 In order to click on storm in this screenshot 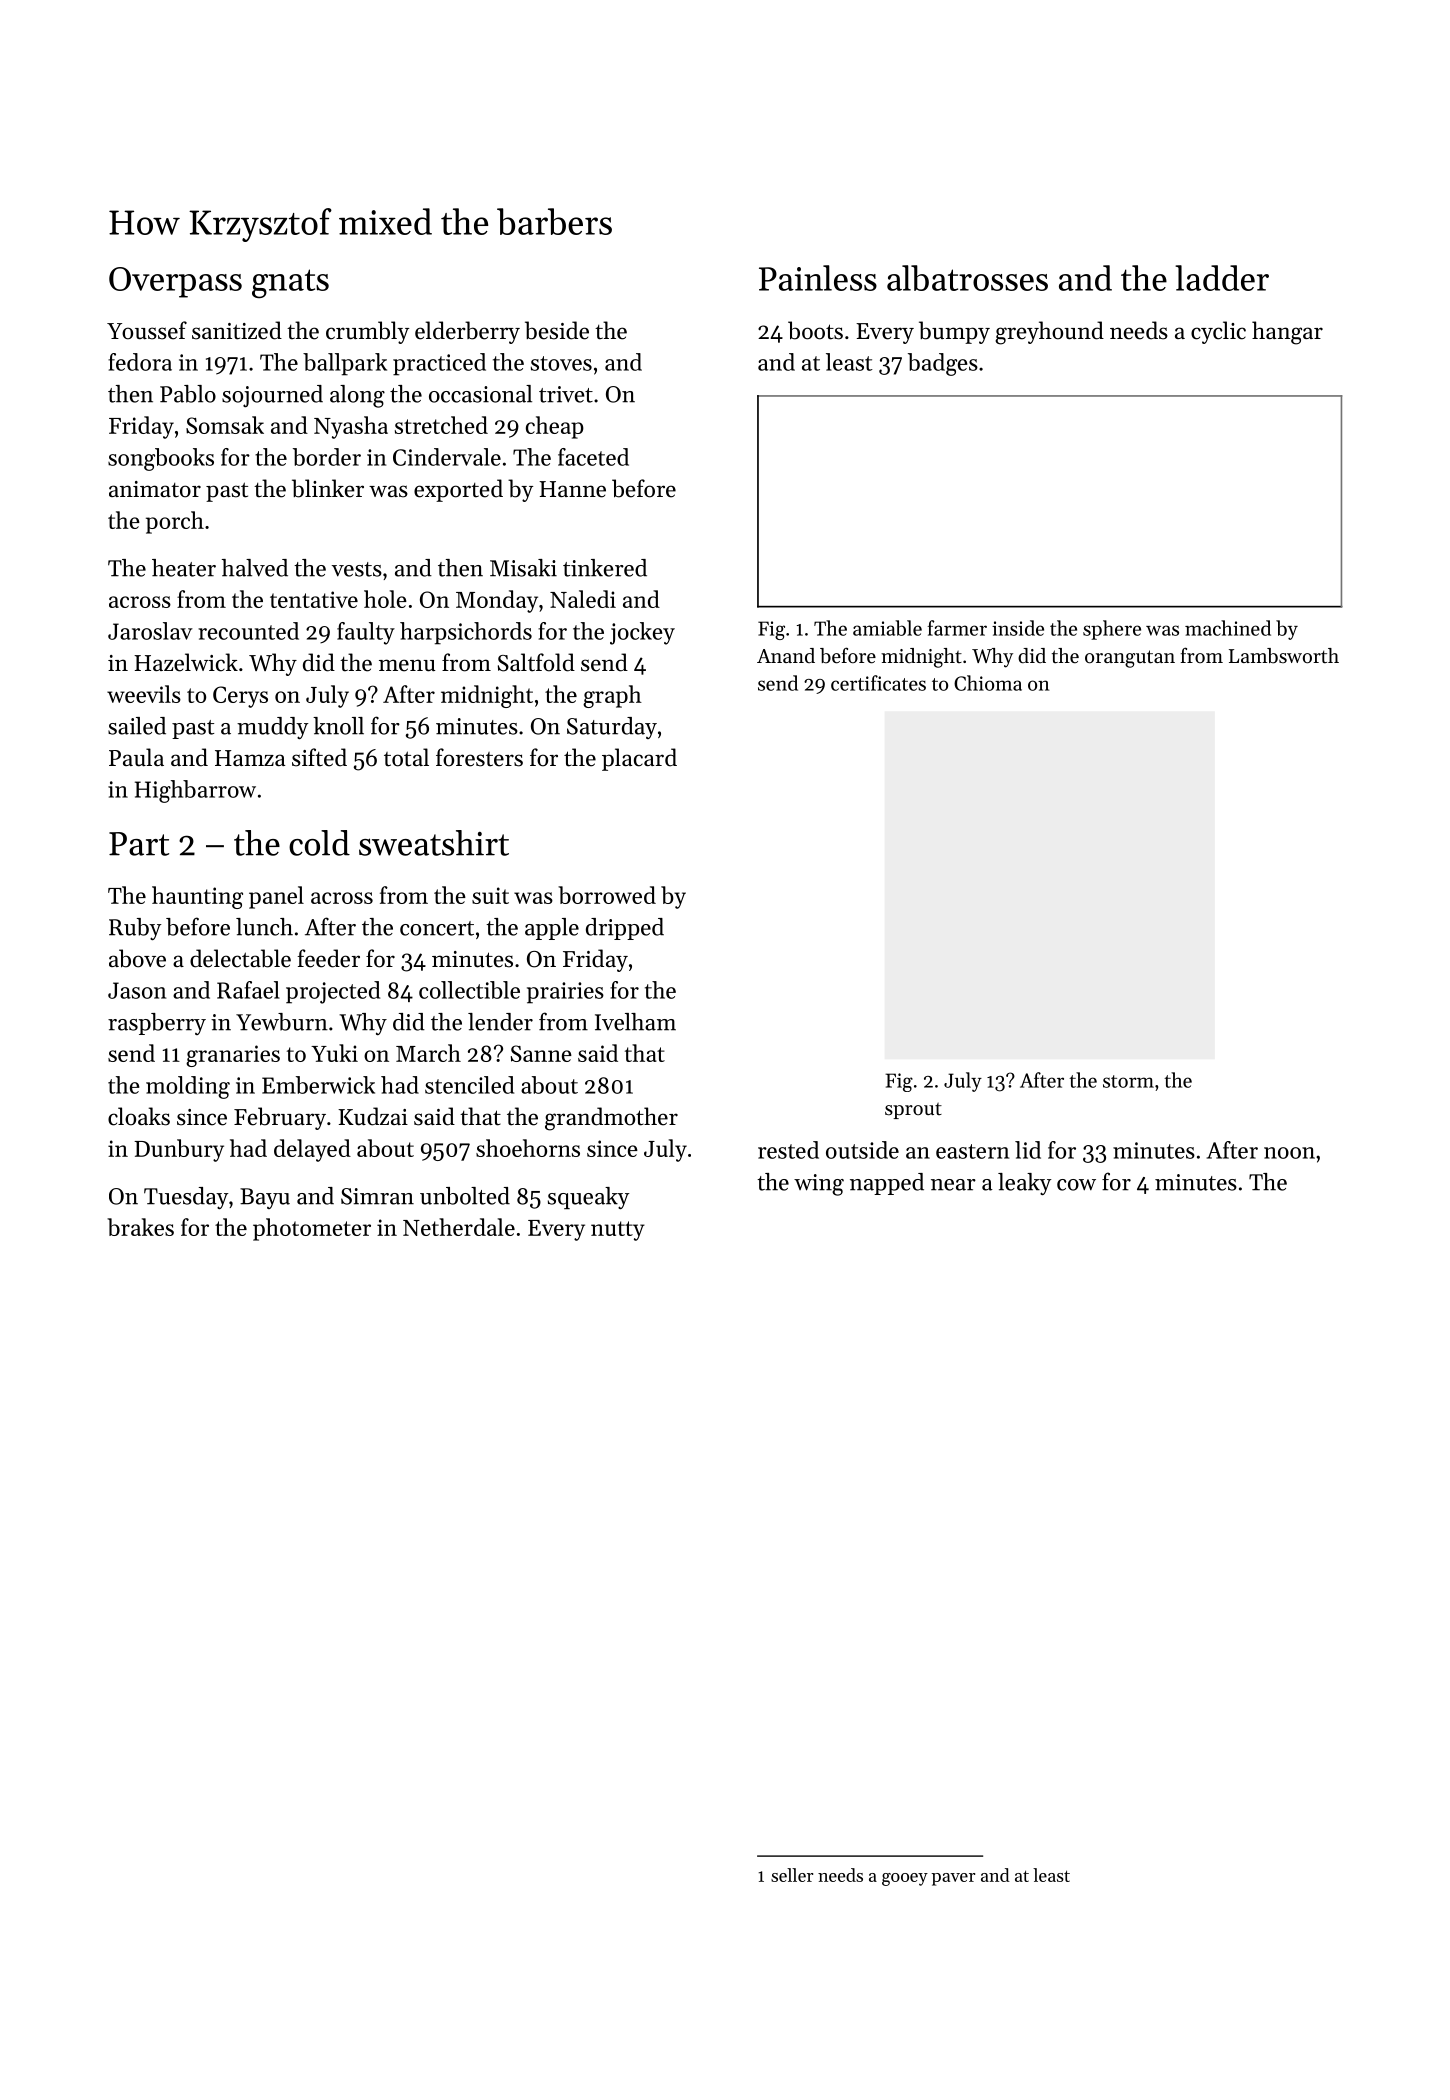, I will do `click(1128, 1081)`.
